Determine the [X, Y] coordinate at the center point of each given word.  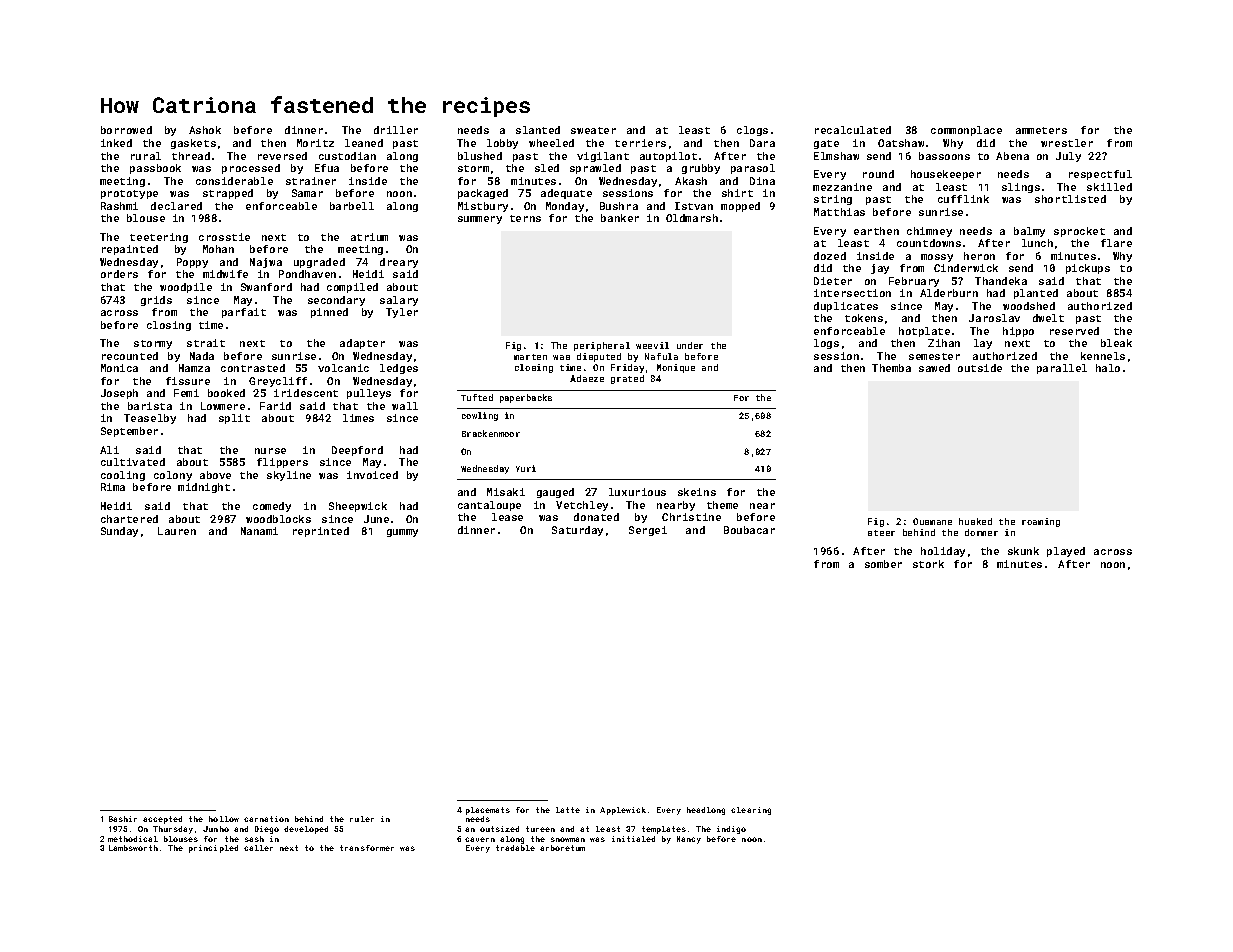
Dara [762, 143]
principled [213, 849]
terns [525, 218]
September [129, 432]
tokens [864, 318]
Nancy [689, 840]
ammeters [1041, 130]
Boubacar [749, 530]
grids [156, 301]
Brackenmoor [491, 433]
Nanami [259, 531]
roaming [1041, 522]
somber [883, 564]
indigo [731, 830]
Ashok [205, 130]
